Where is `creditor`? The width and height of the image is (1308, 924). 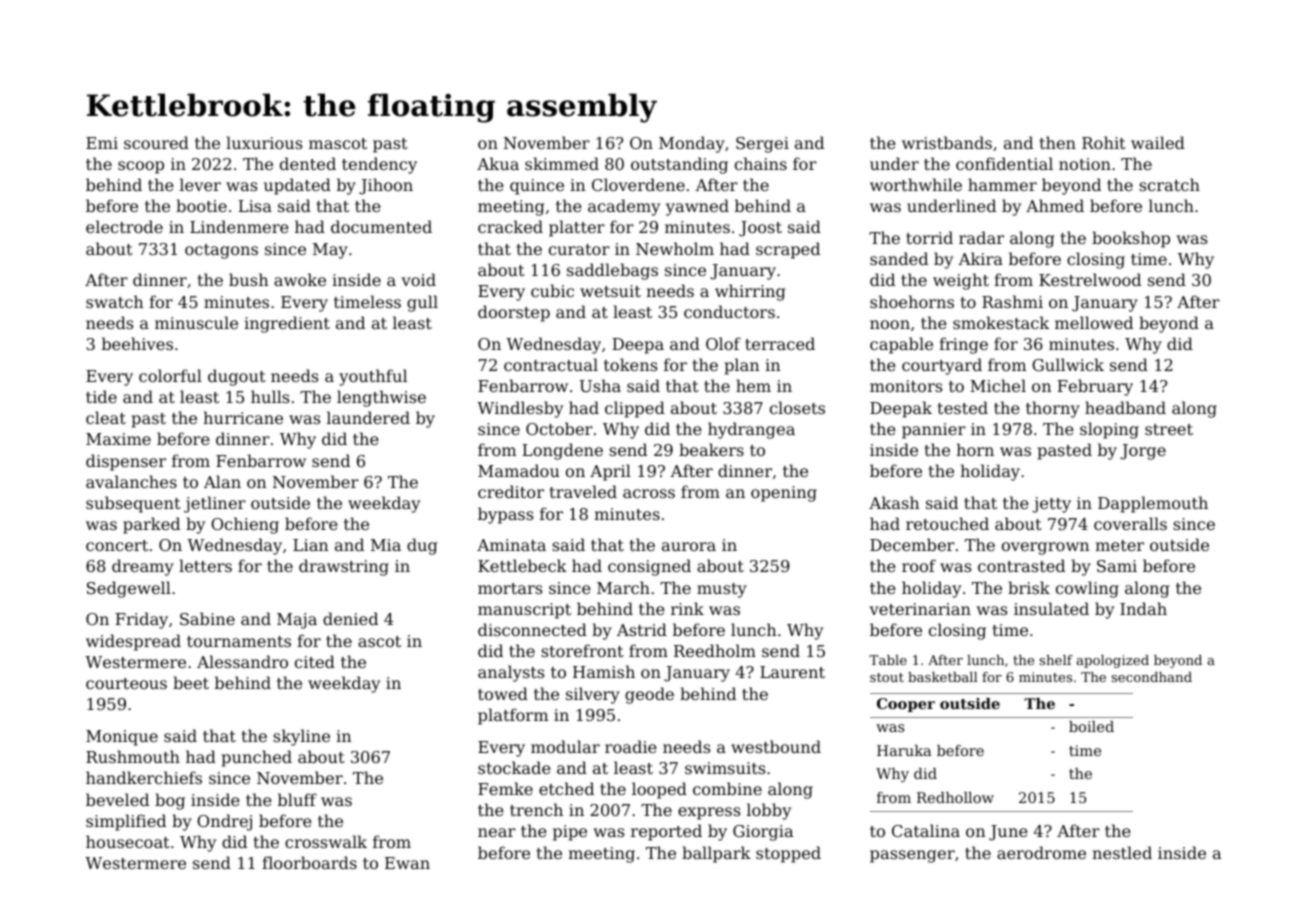
creditor is located at coordinates (511, 491).
